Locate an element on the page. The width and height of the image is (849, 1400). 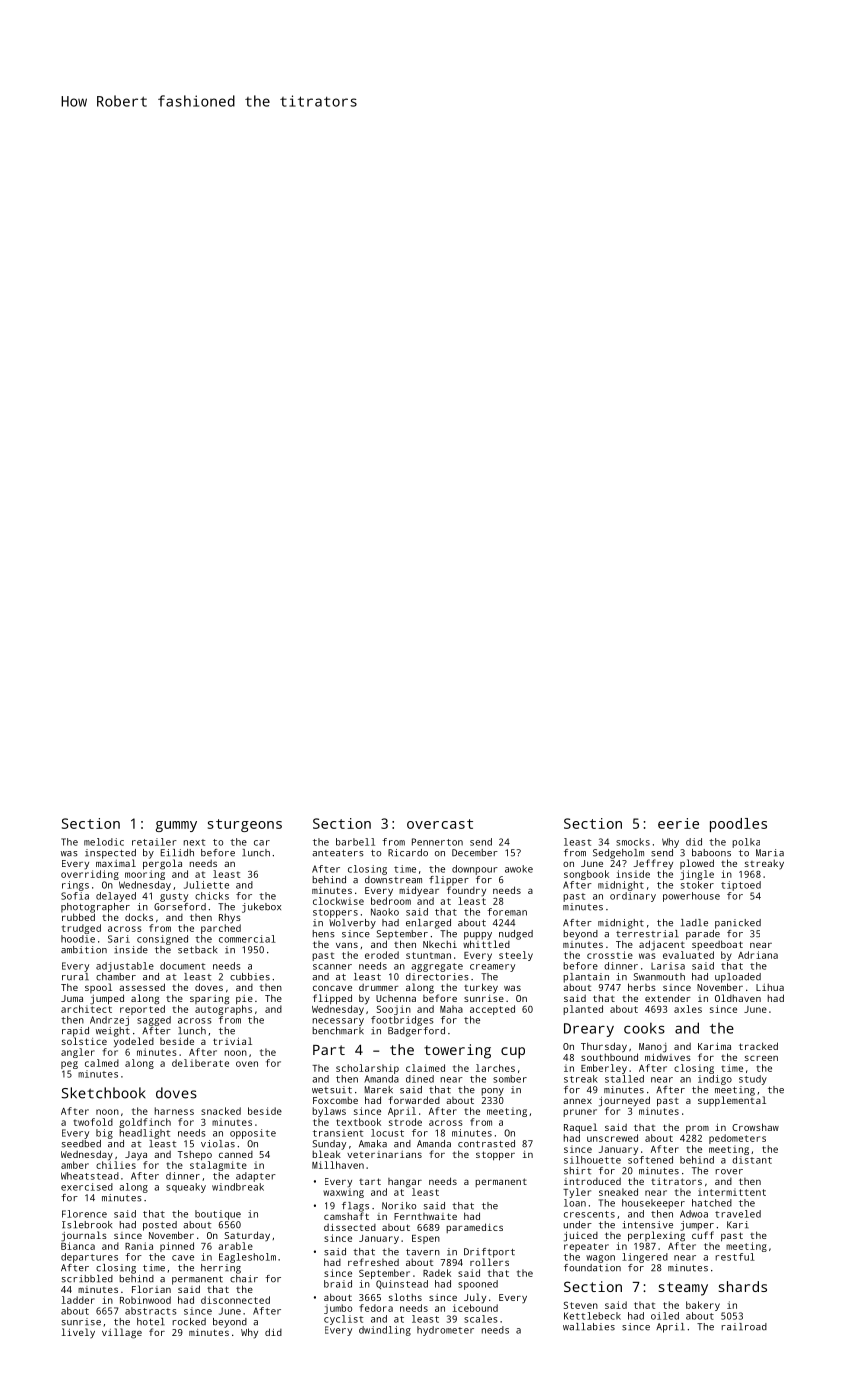
smocks is located at coordinates (633, 842).
